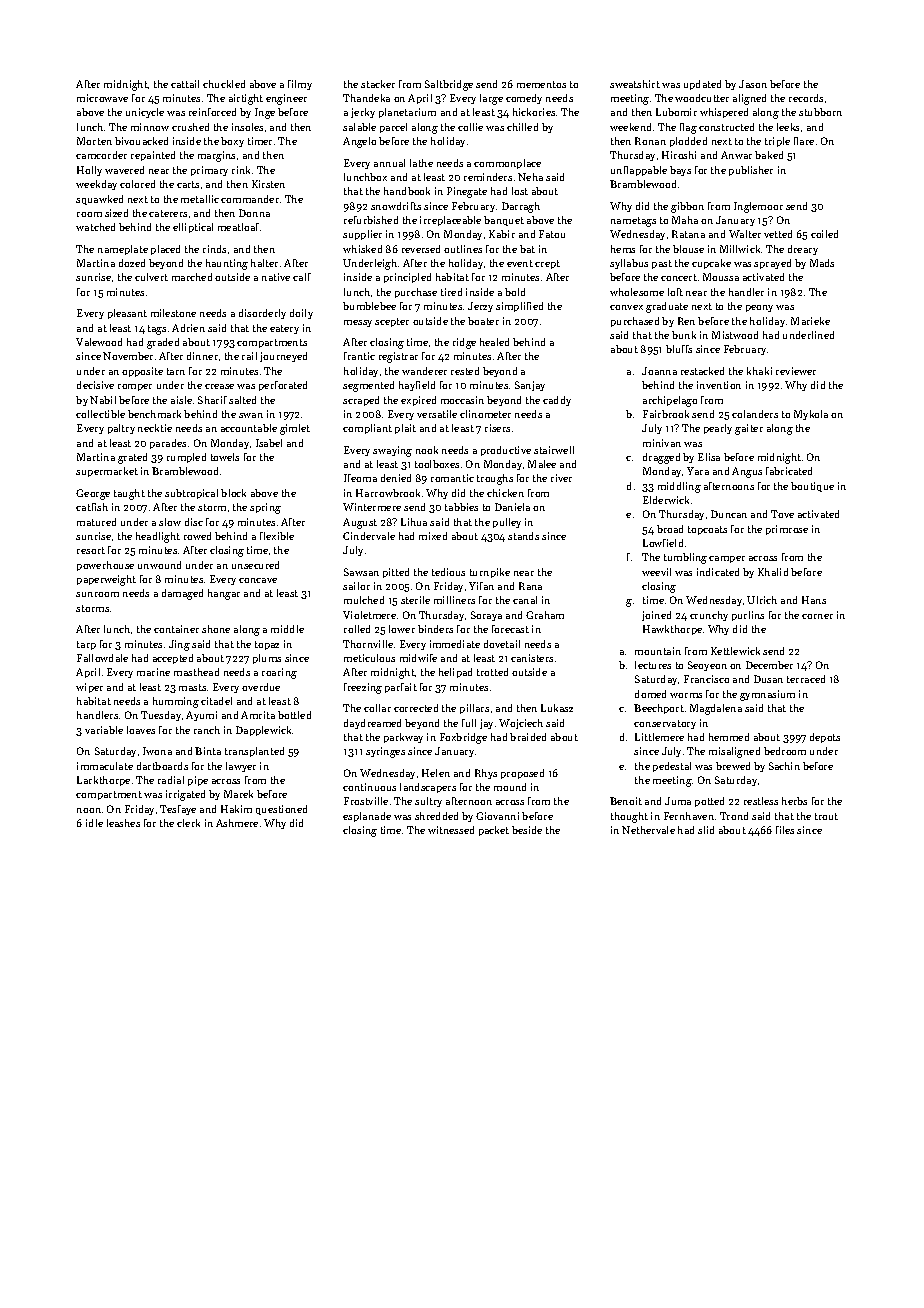 The image size is (924, 1308). What do you see at coordinates (455, 673) in the image?
I see `helipad` at bounding box center [455, 673].
